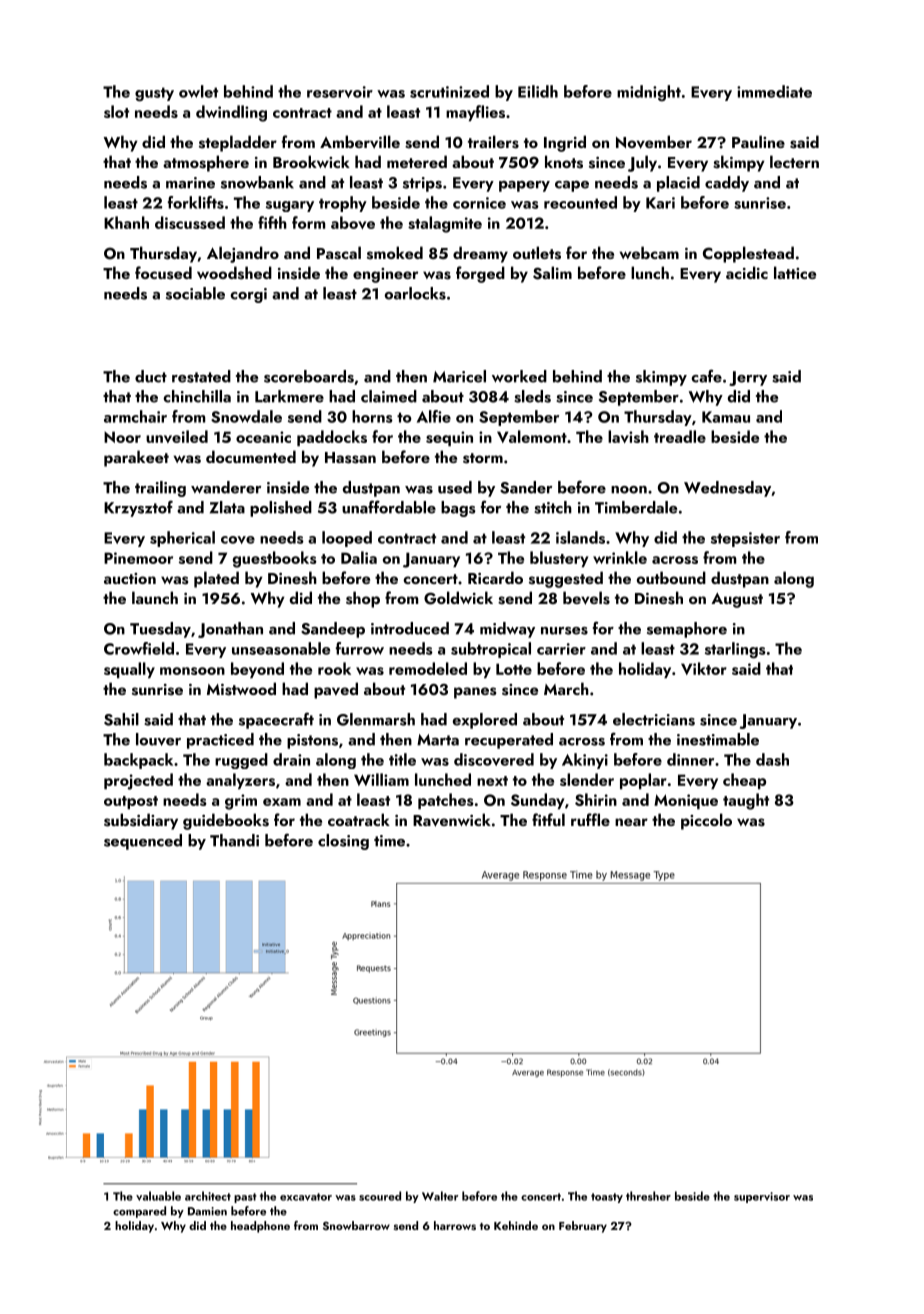  I want to click on discussed, so click(190, 222).
